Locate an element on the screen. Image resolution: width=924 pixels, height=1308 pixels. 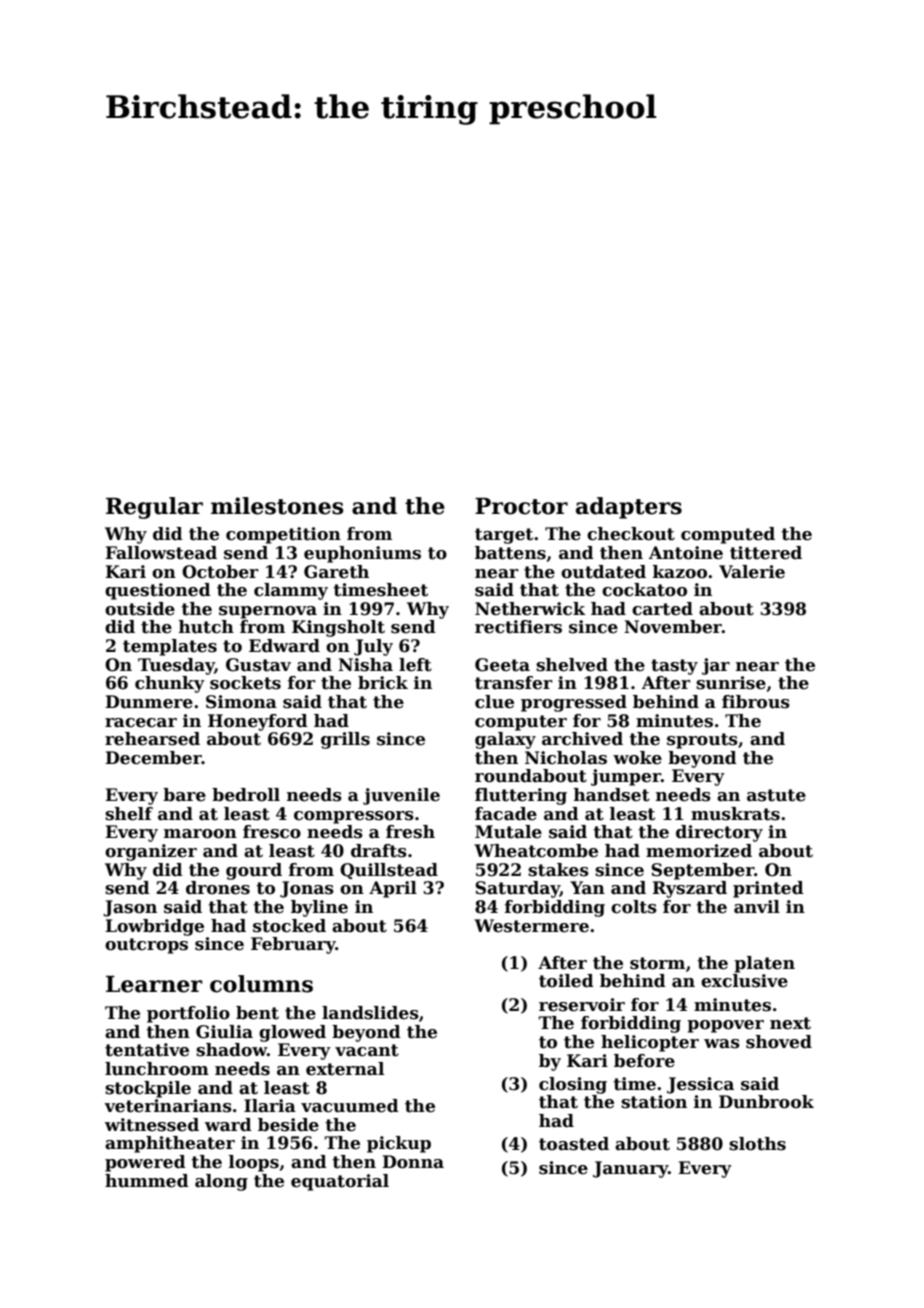
organizer is located at coordinates (151, 852).
